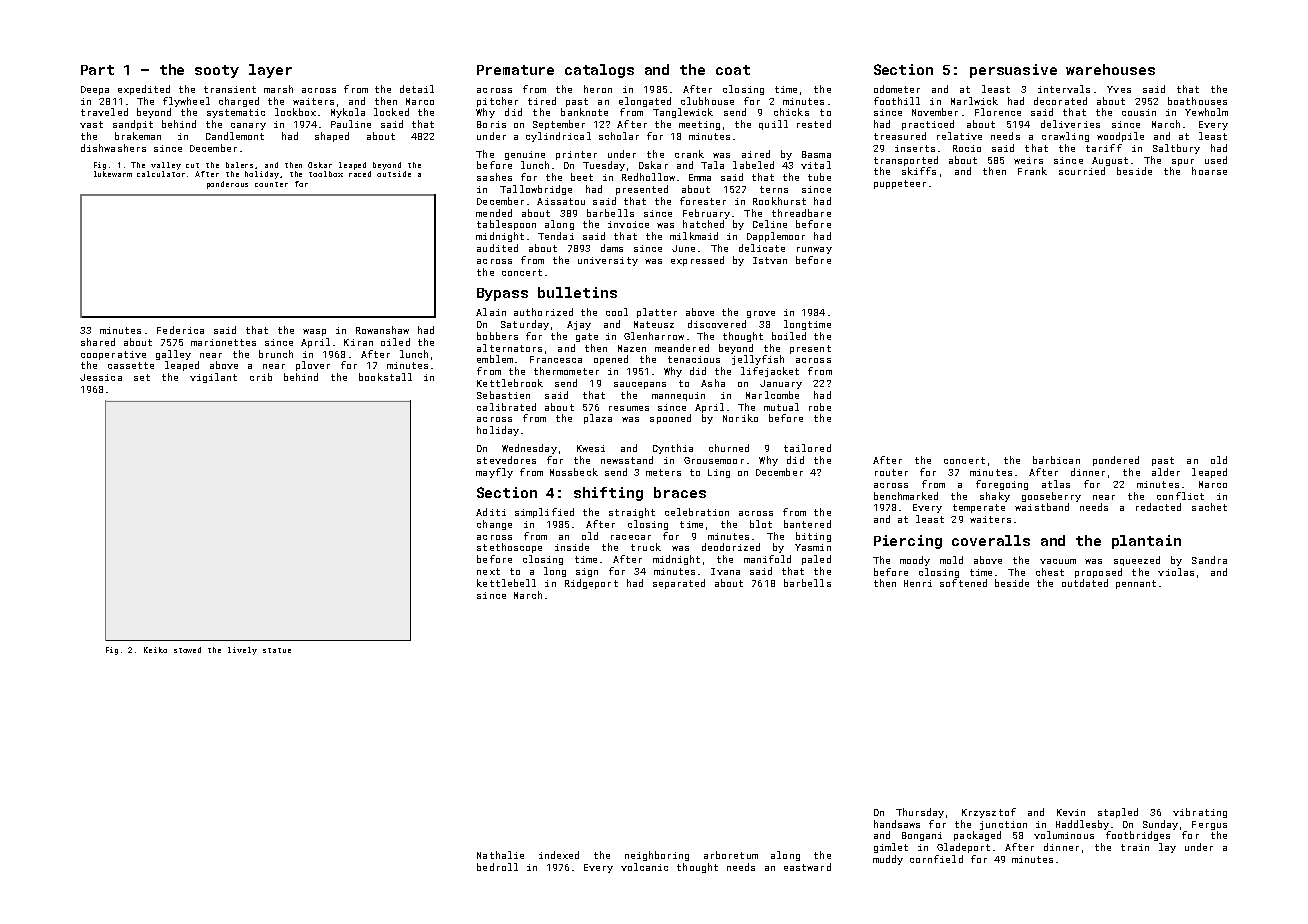 Image resolution: width=1308 pixels, height=924 pixels. What do you see at coordinates (155, 650) in the page?
I see `Keiko` at bounding box center [155, 650].
